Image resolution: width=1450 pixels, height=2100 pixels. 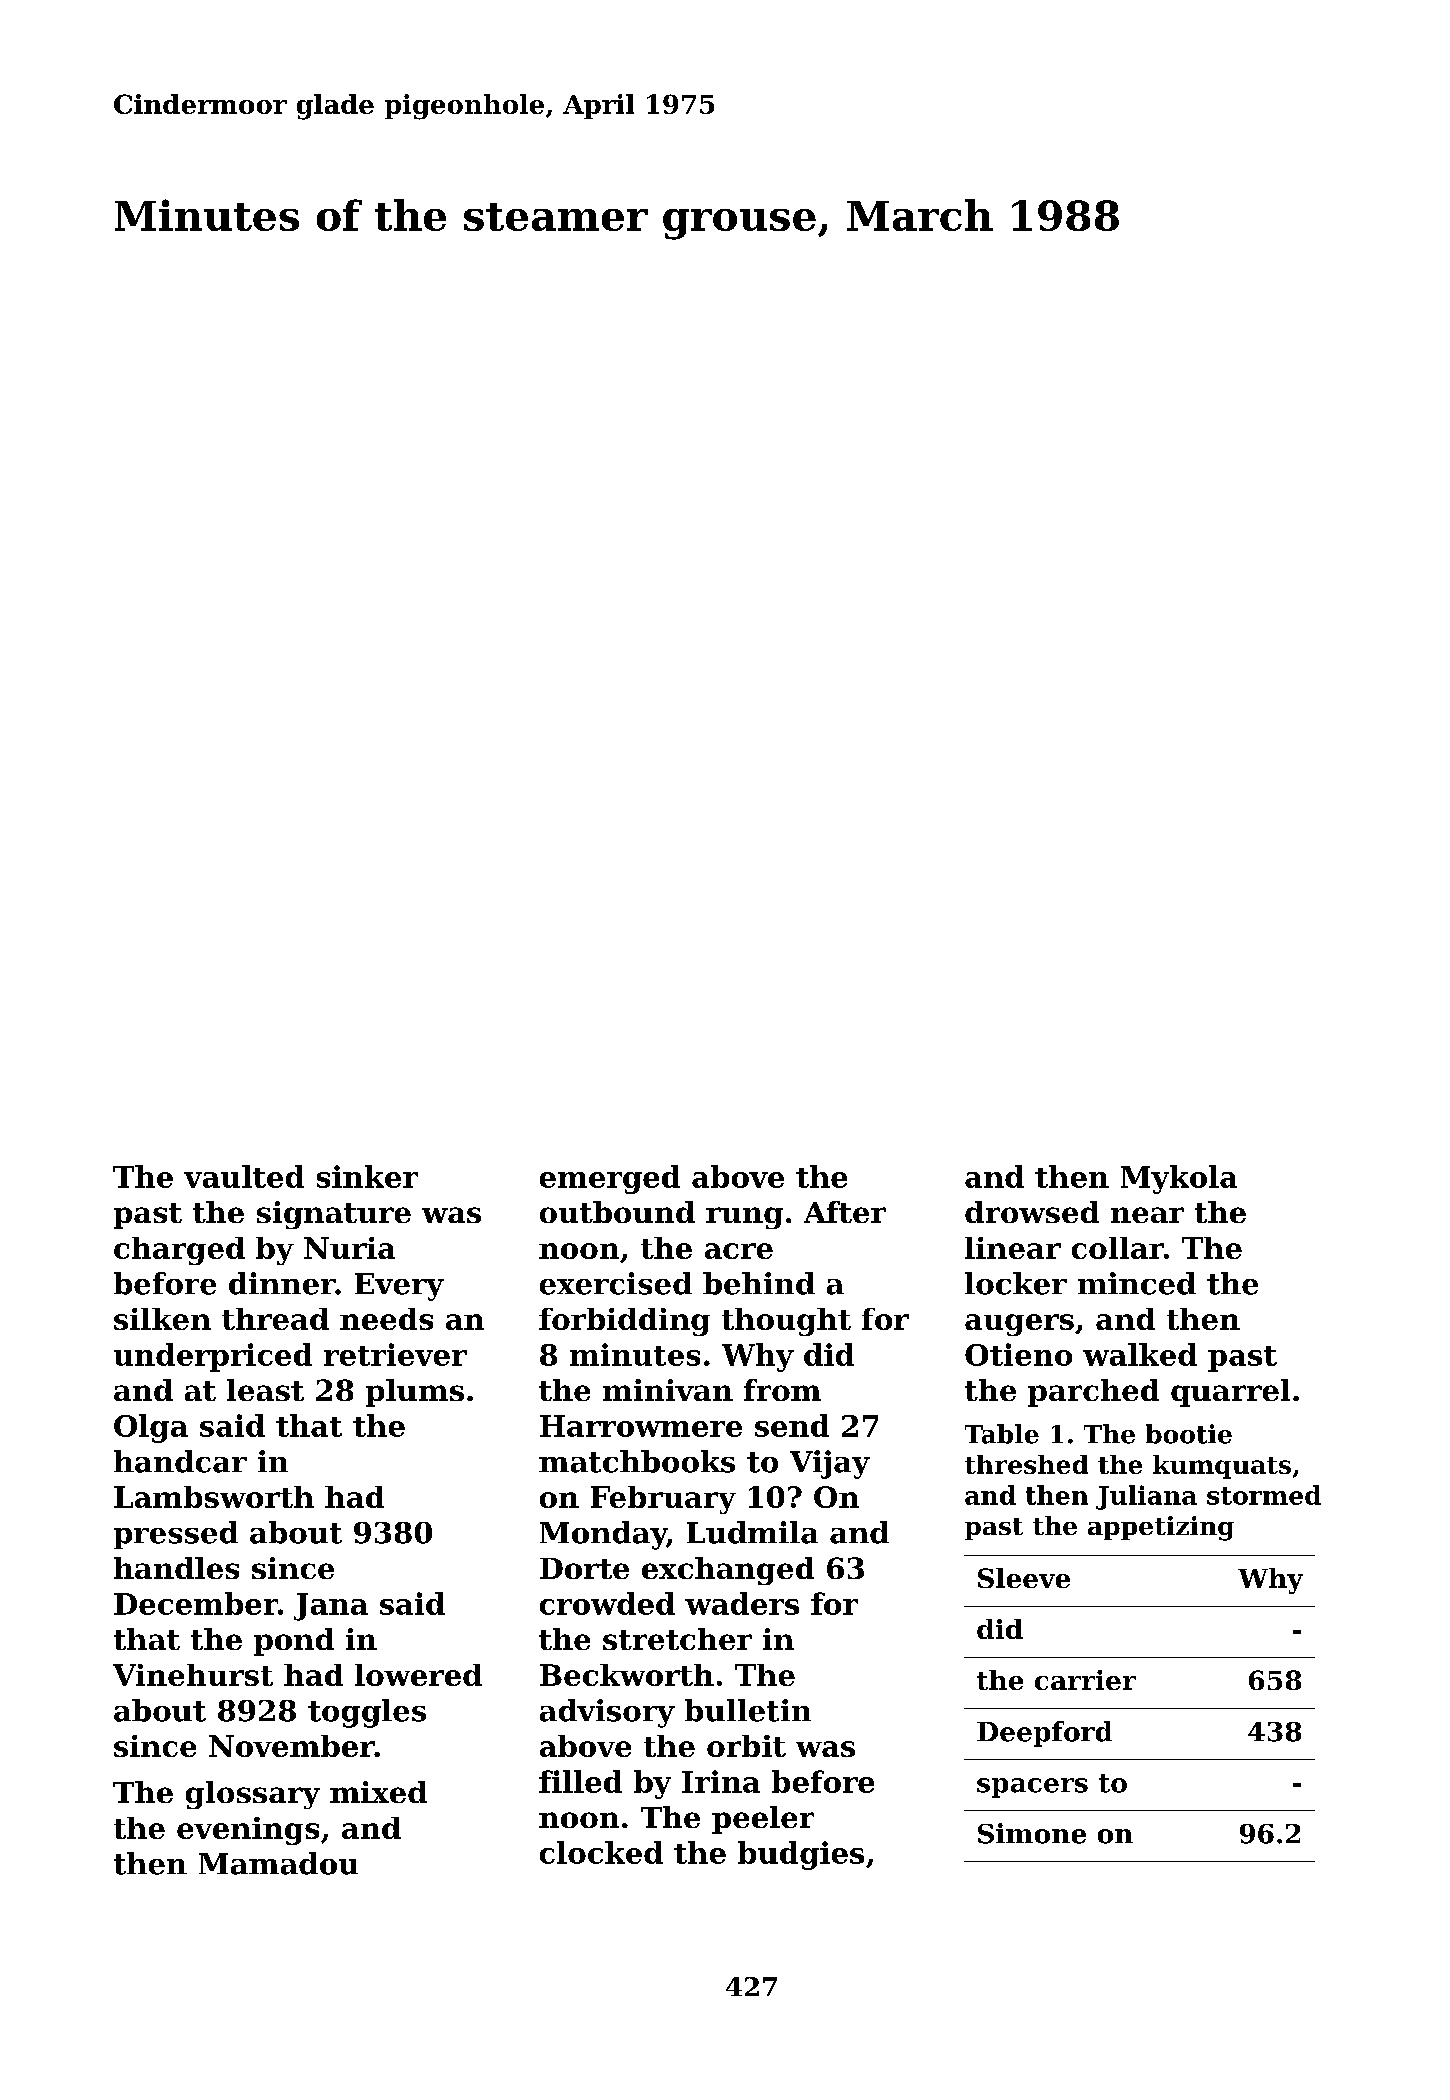 What do you see at coordinates (367, 1176) in the screenshot?
I see `sinker` at bounding box center [367, 1176].
